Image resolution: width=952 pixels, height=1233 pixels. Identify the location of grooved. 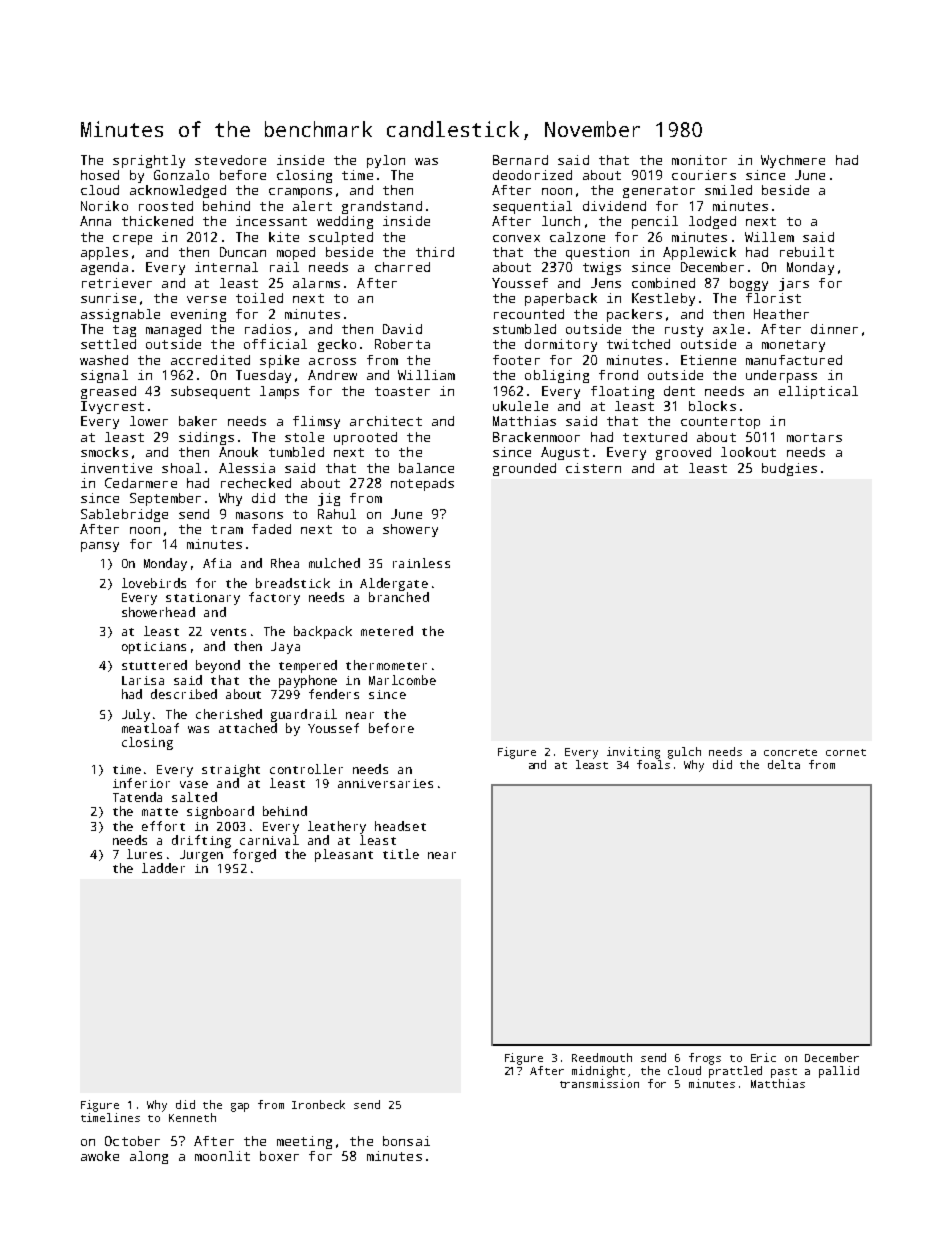
(683, 453).
